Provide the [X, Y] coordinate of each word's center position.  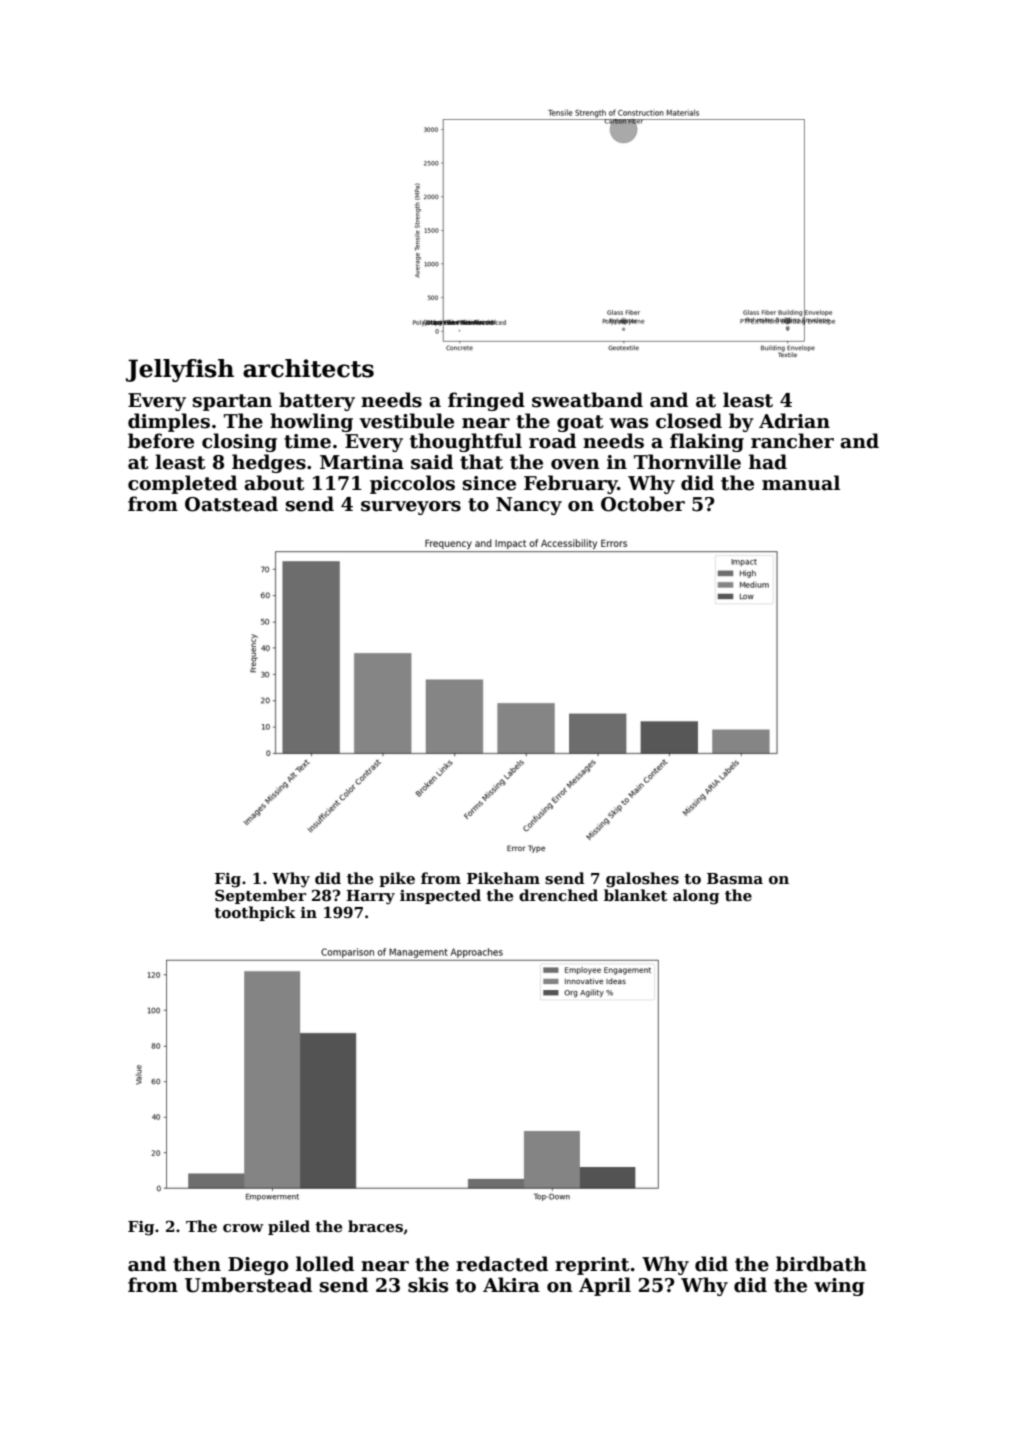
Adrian [794, 421]
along [696, 897]
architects [308, 368]
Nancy [529, 506]
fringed [486, 401]
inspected [440, 896]
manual [801, 483]
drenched [558, 895]
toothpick [255, 913]
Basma [735, 878]
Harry [370, 897]
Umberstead [248, 1285]
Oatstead [231, 504]
